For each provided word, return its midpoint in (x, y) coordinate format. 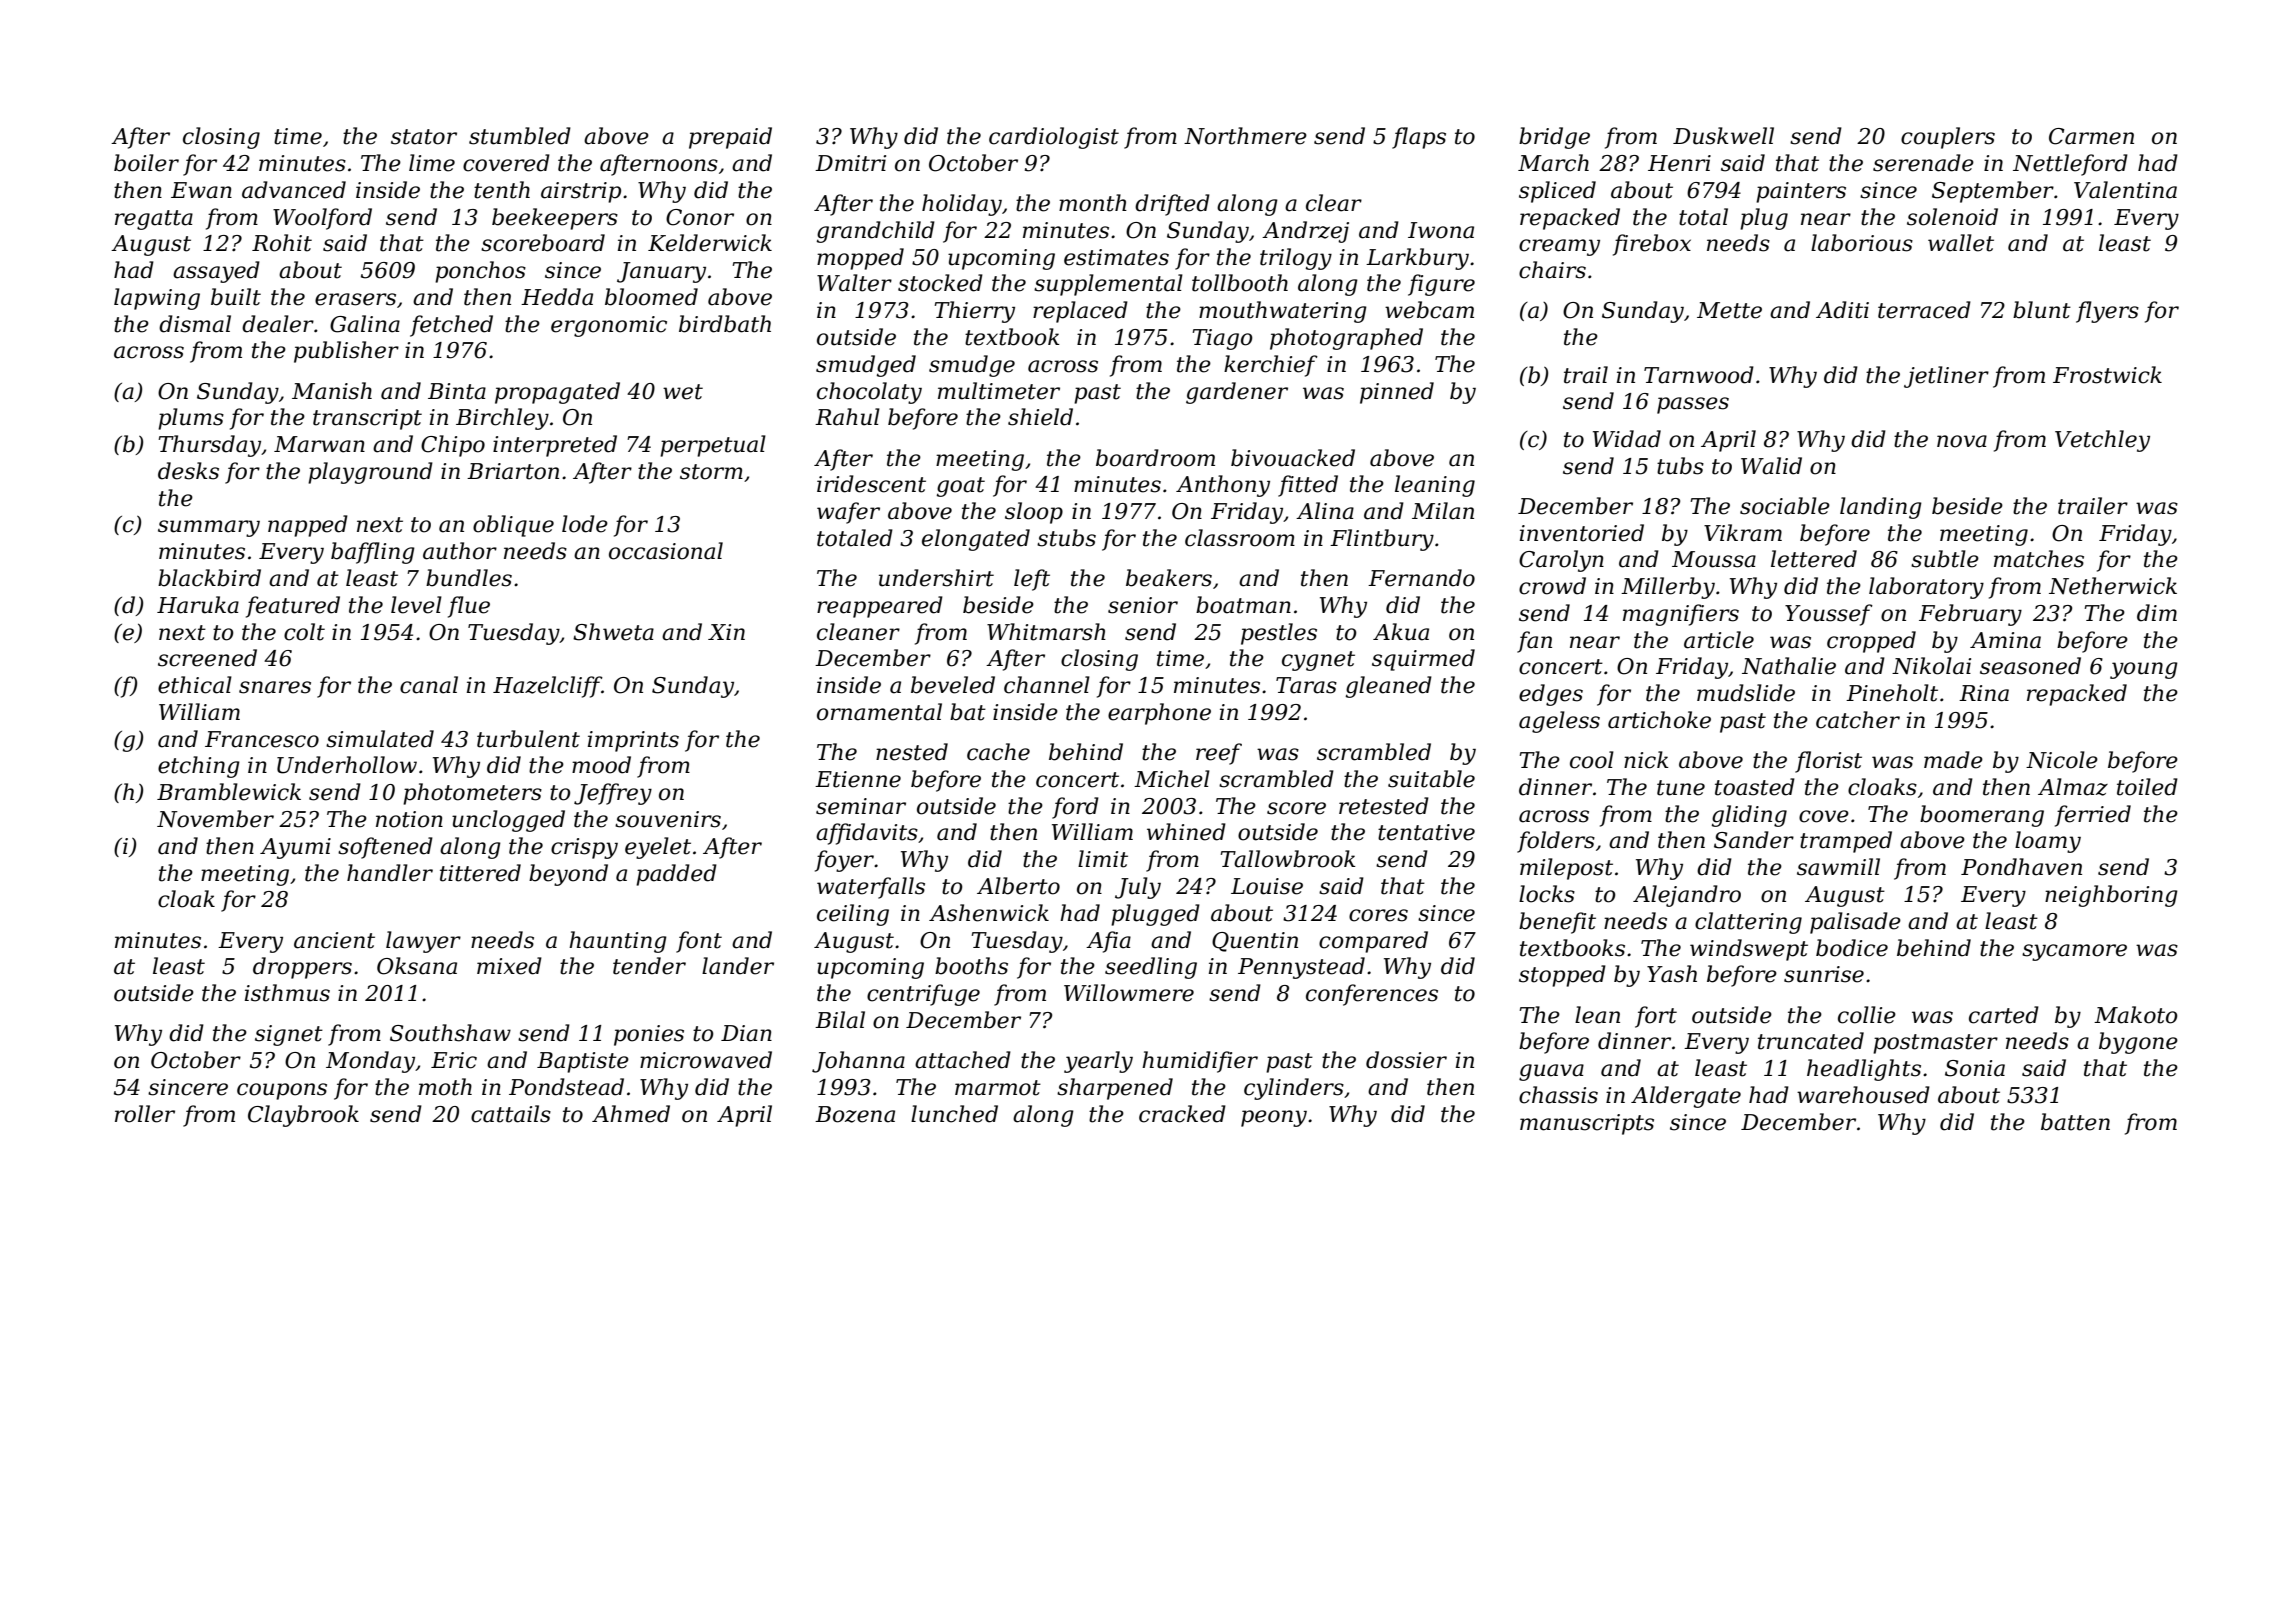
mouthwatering (1283, 312)
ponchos (480, 272)
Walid (1771, 466)
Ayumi (295, 848)
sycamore (2074, 952)
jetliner (1946, 377)
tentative (1426, 832)
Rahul (847, 417)
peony (1274, 1118)
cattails (511, 1114)
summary (209, 528)
